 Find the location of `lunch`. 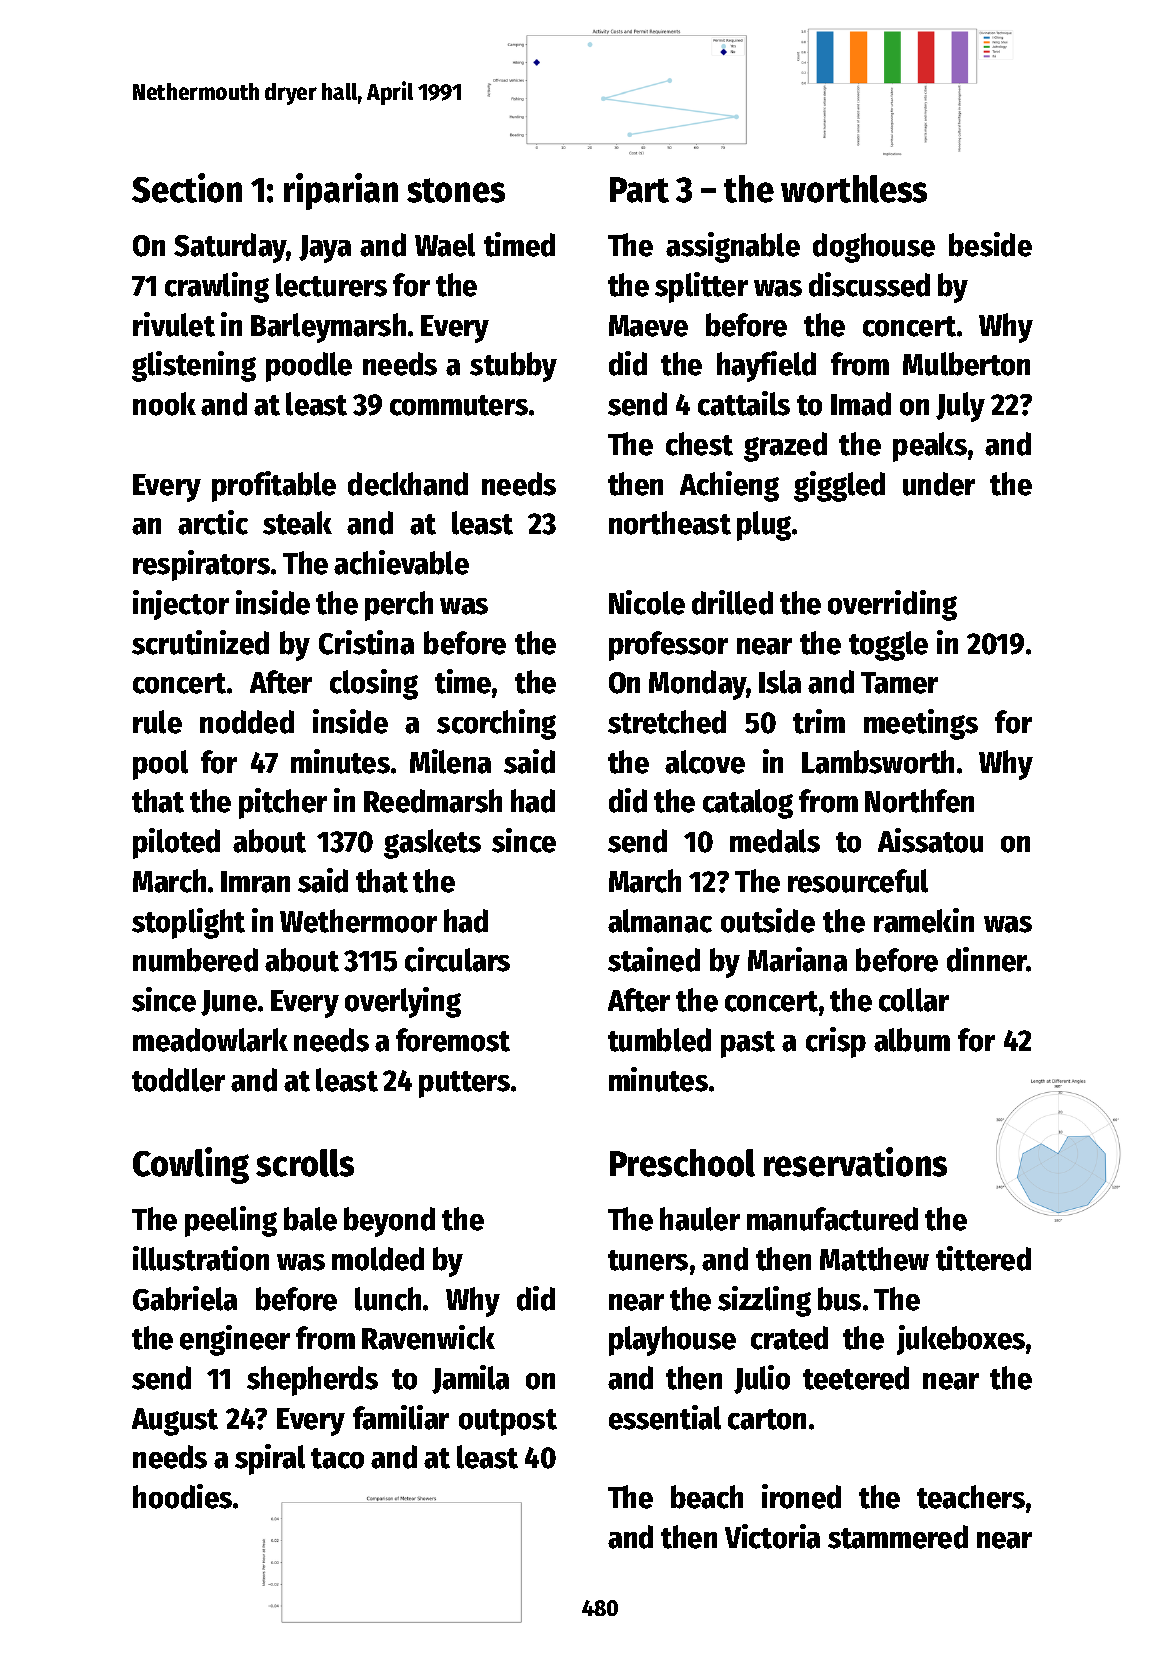

lunch is located at coordinates (388, 1299).
